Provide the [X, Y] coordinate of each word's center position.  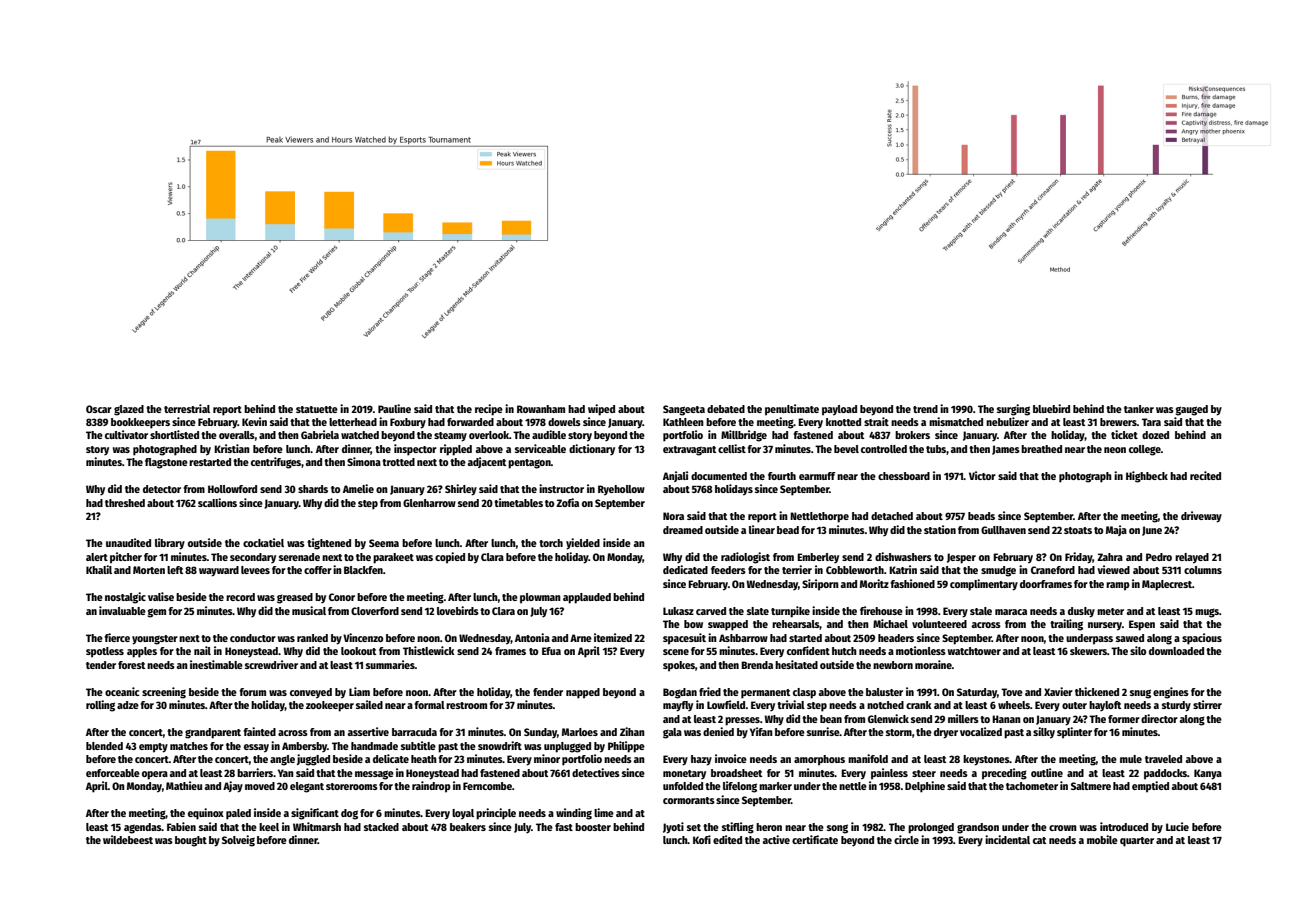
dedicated [685, 569]
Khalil [99, 569]
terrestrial [187, 408]
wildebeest [128, 839]
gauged [1192, 410]
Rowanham [541, 409]
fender [548, 692]
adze [128, 705]
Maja [1116, 530]
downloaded [1176, 651]
